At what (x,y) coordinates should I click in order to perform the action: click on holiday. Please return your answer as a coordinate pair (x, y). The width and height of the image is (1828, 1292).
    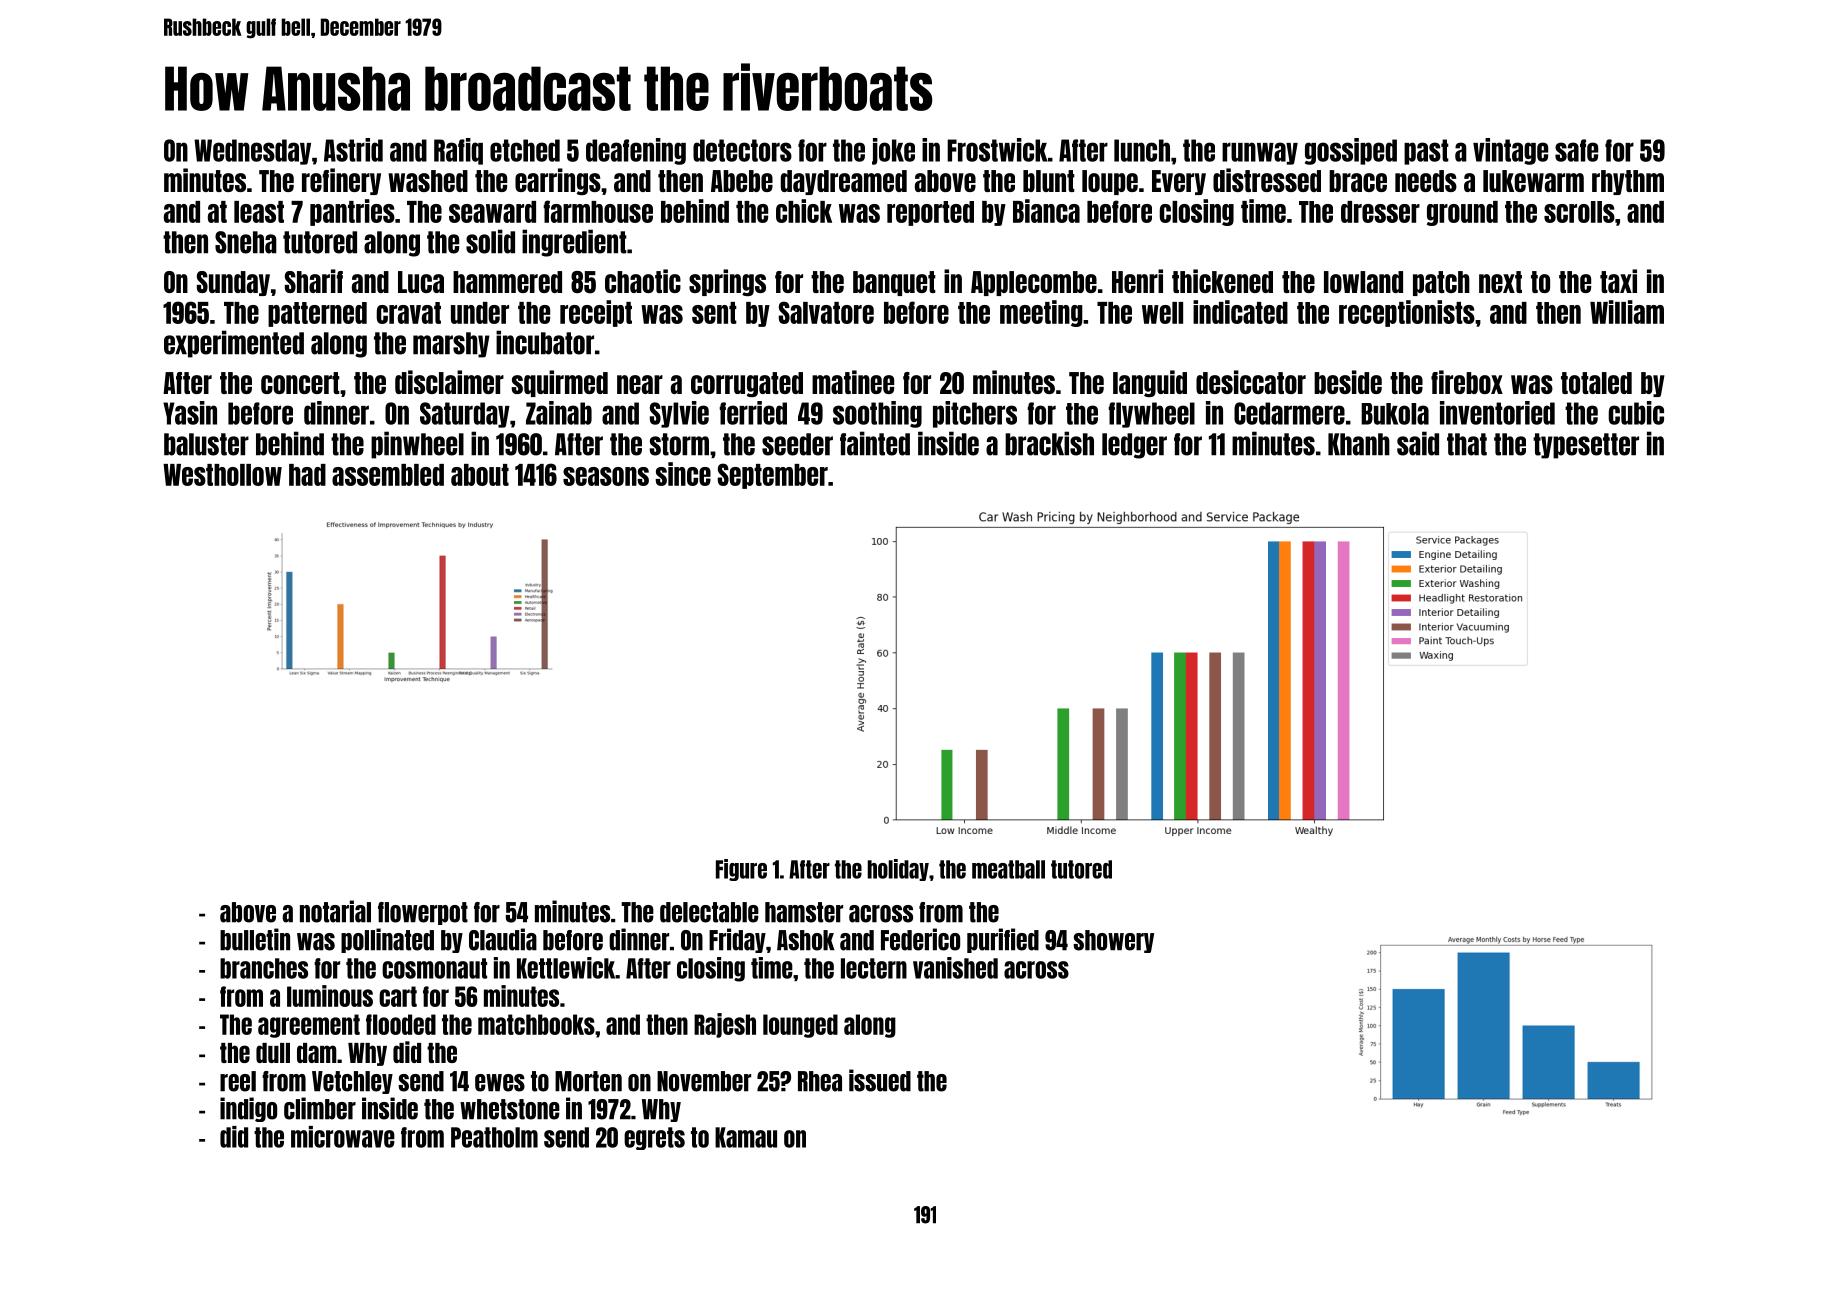
    Looking at the image, I should click on (898, 870).
